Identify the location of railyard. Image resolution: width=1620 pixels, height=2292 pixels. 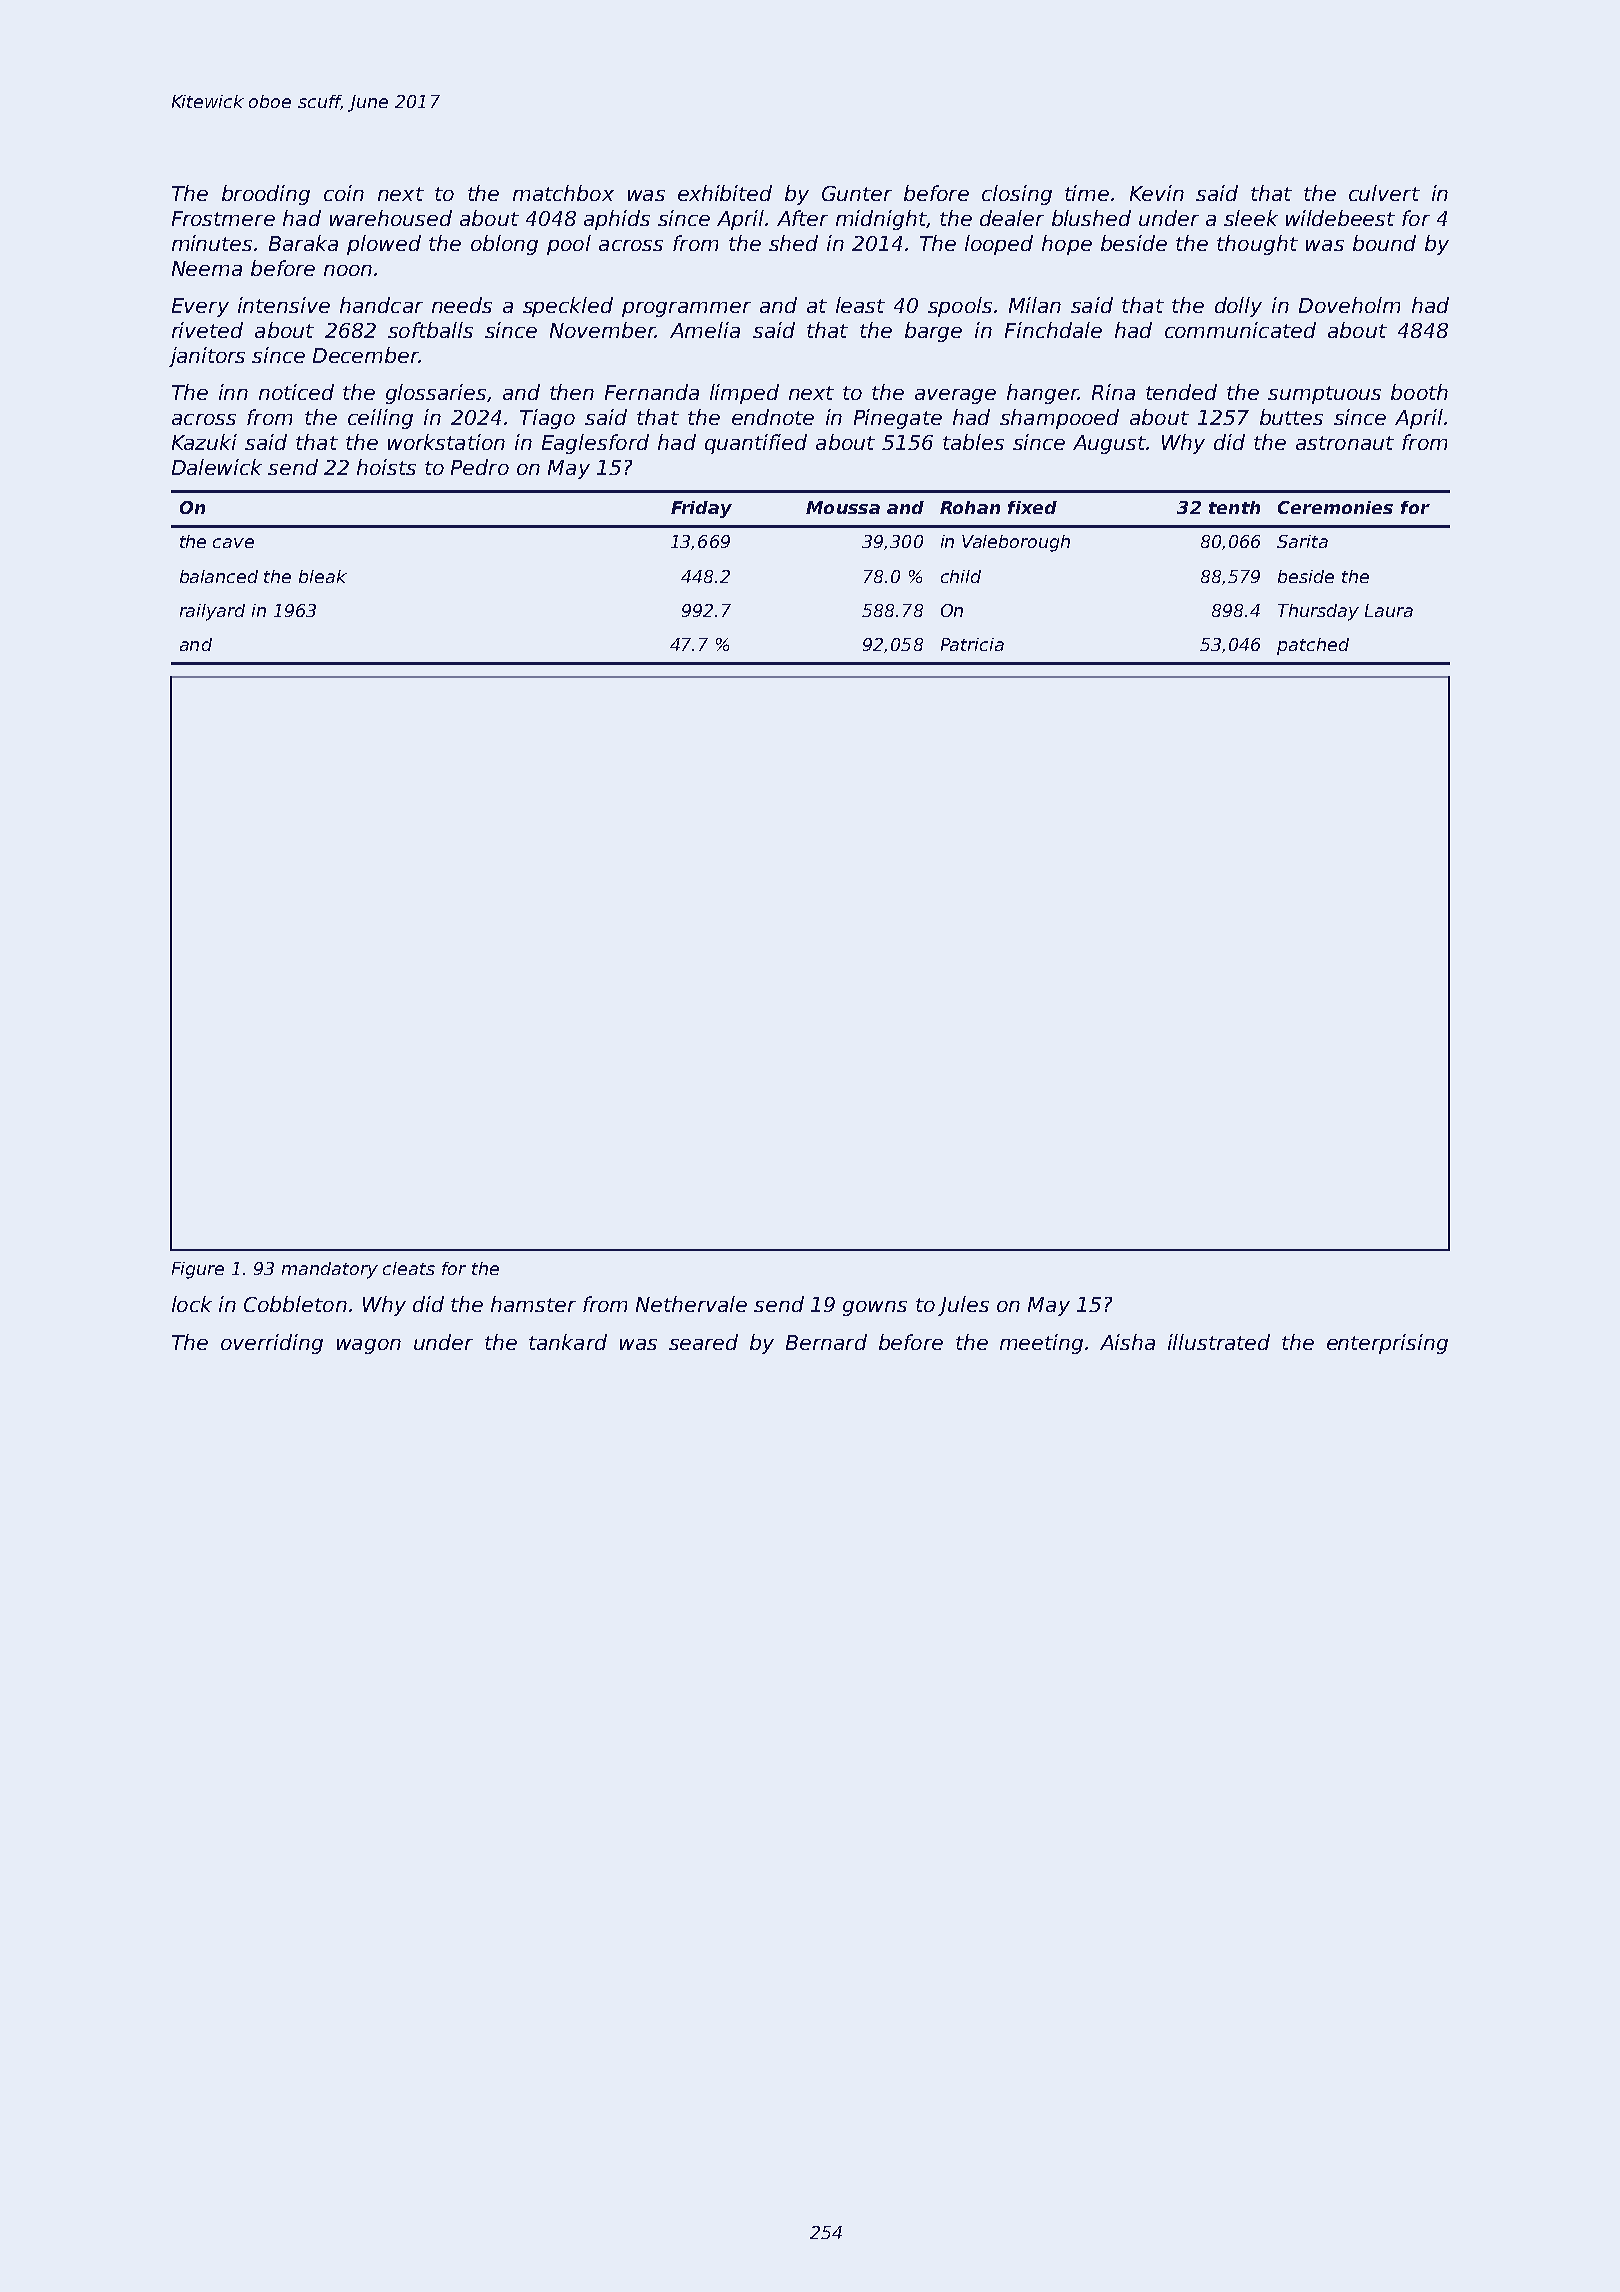
(212, 612).
